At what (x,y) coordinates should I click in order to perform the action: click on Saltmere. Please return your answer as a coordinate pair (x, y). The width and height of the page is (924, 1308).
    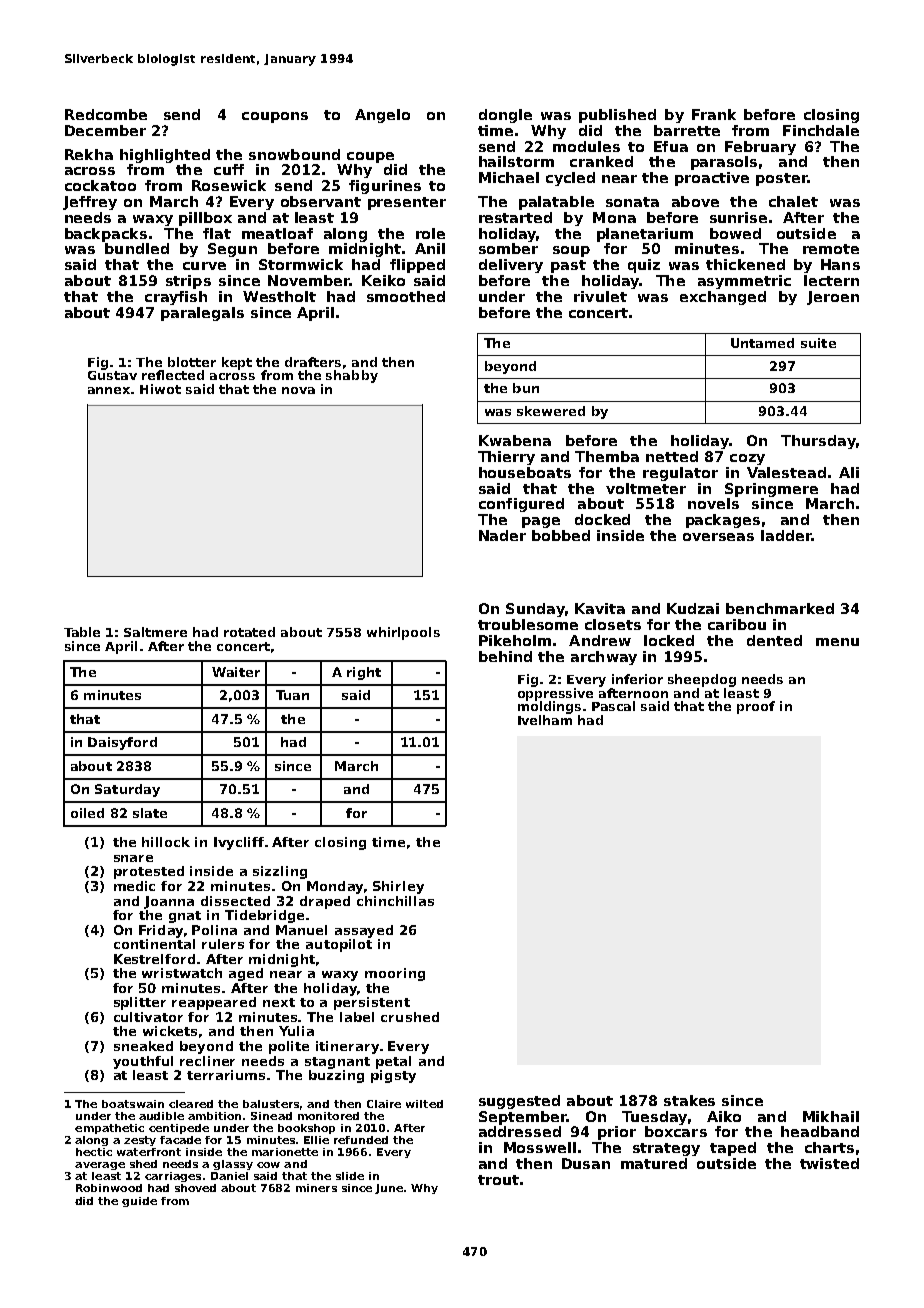
    Looking at the image, I should click on (155, 632).
